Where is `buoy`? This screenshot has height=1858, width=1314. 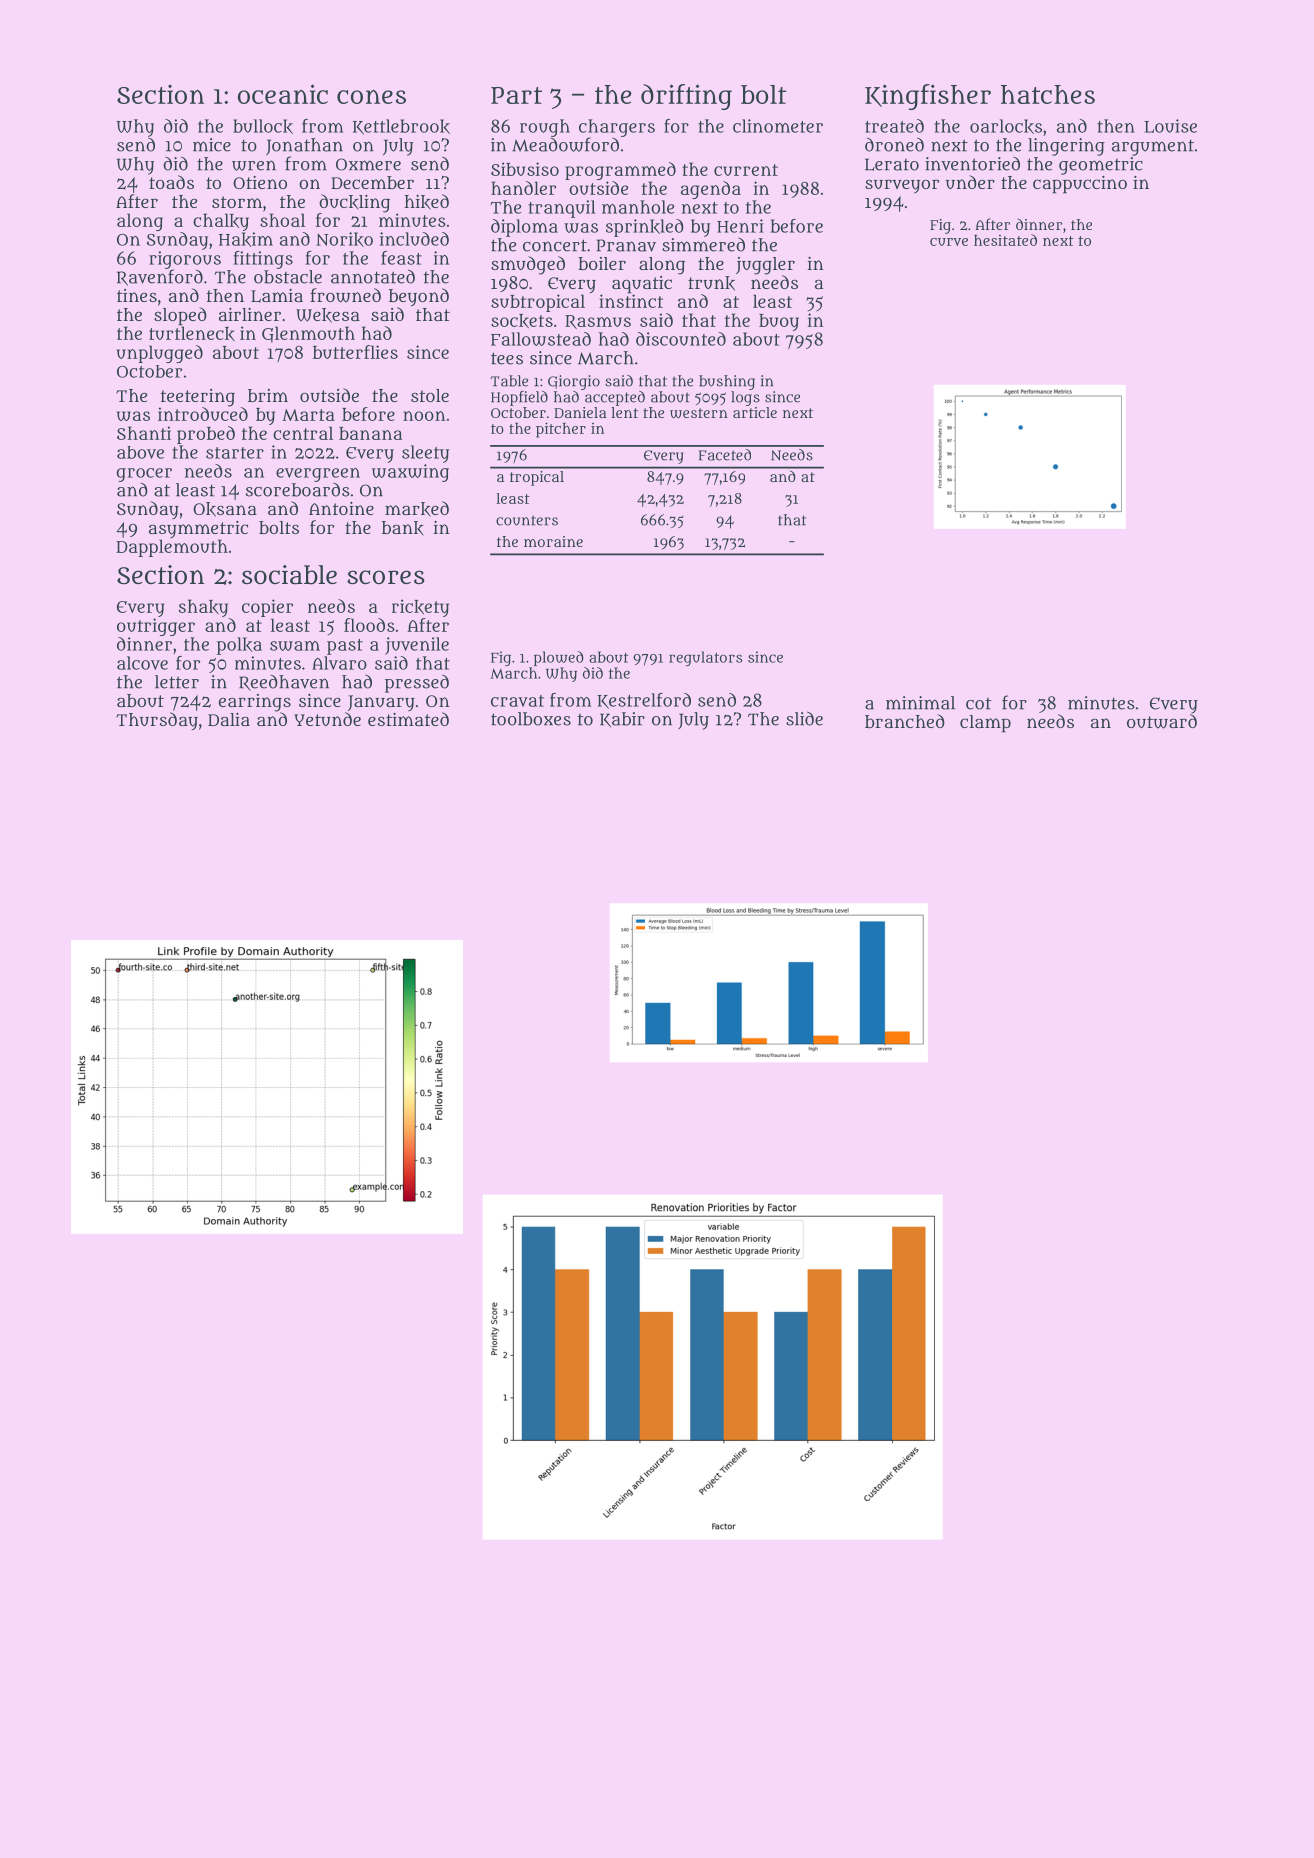
buoy is located at coordinates (779, 322).
